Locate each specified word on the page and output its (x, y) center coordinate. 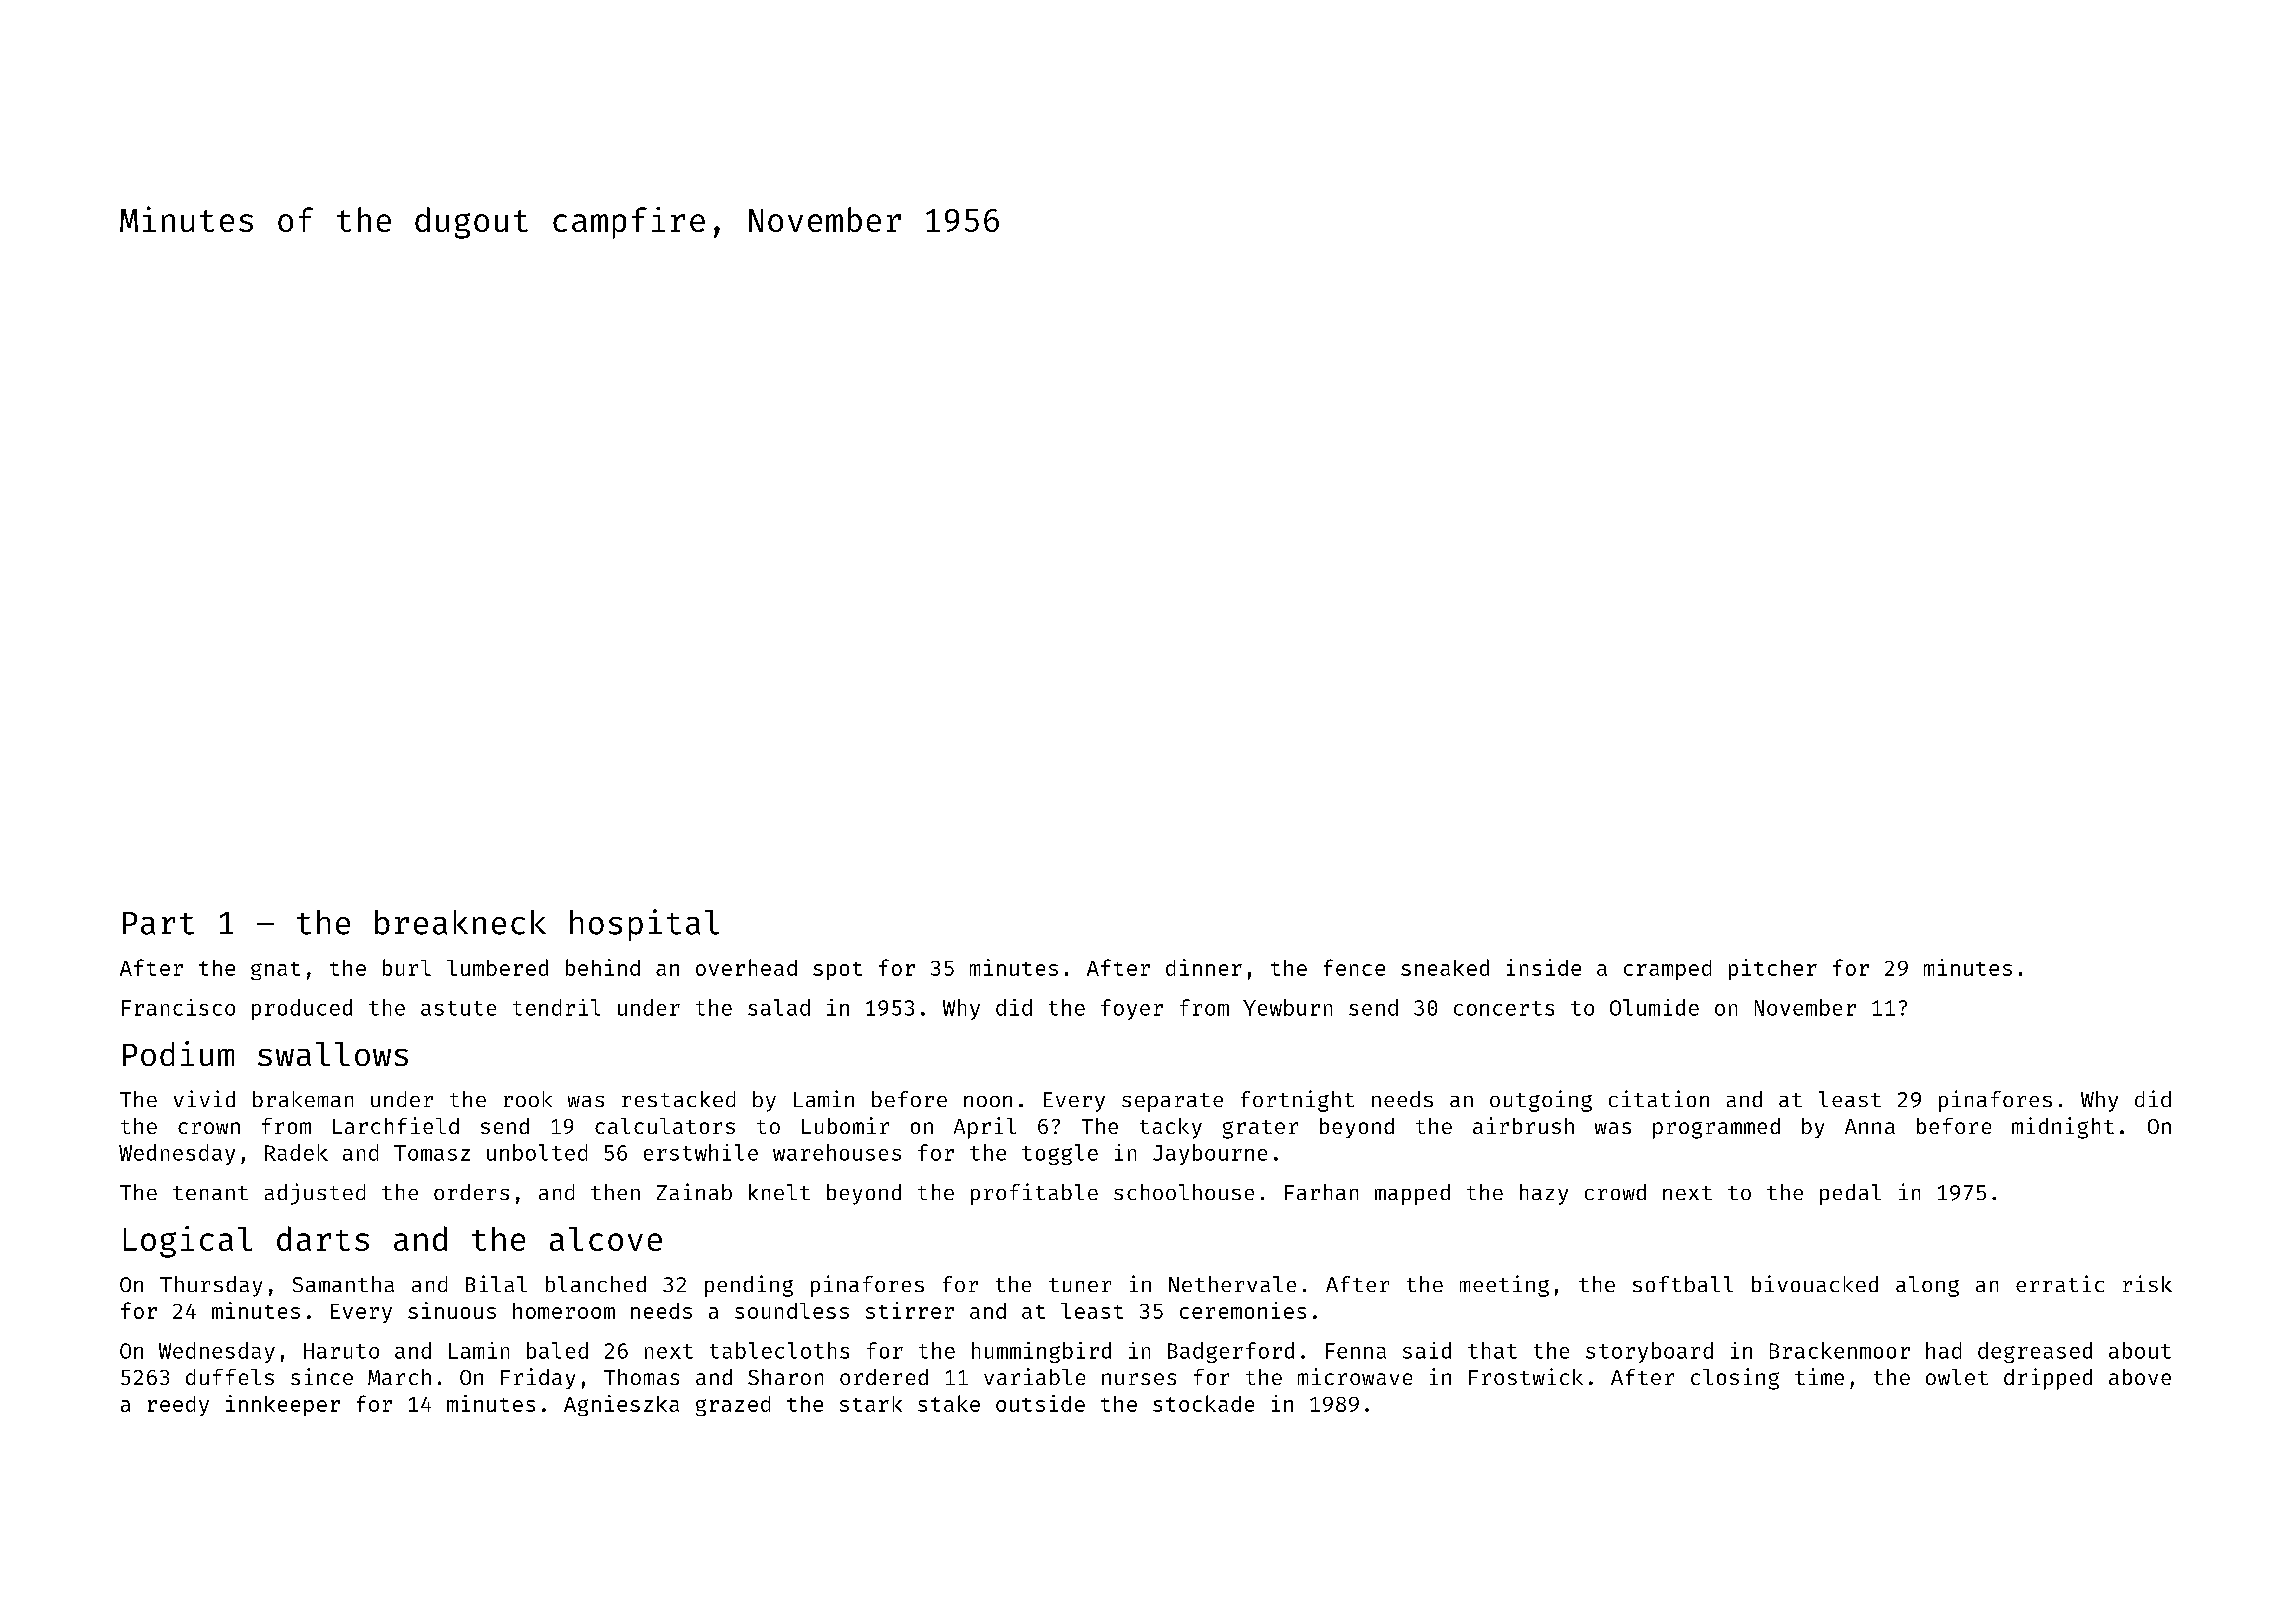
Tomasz (432, 1153)
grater (1260, 1129)
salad (779, 1007)
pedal (1850, 1194)
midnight (2063, 1128)
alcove (606, 1239)
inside (1544, 967)
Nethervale (1232, 1284)
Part (158, 923)
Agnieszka (621, 1405)
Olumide (1654, 1007)
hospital (644, 925)
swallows (333, 1054)
